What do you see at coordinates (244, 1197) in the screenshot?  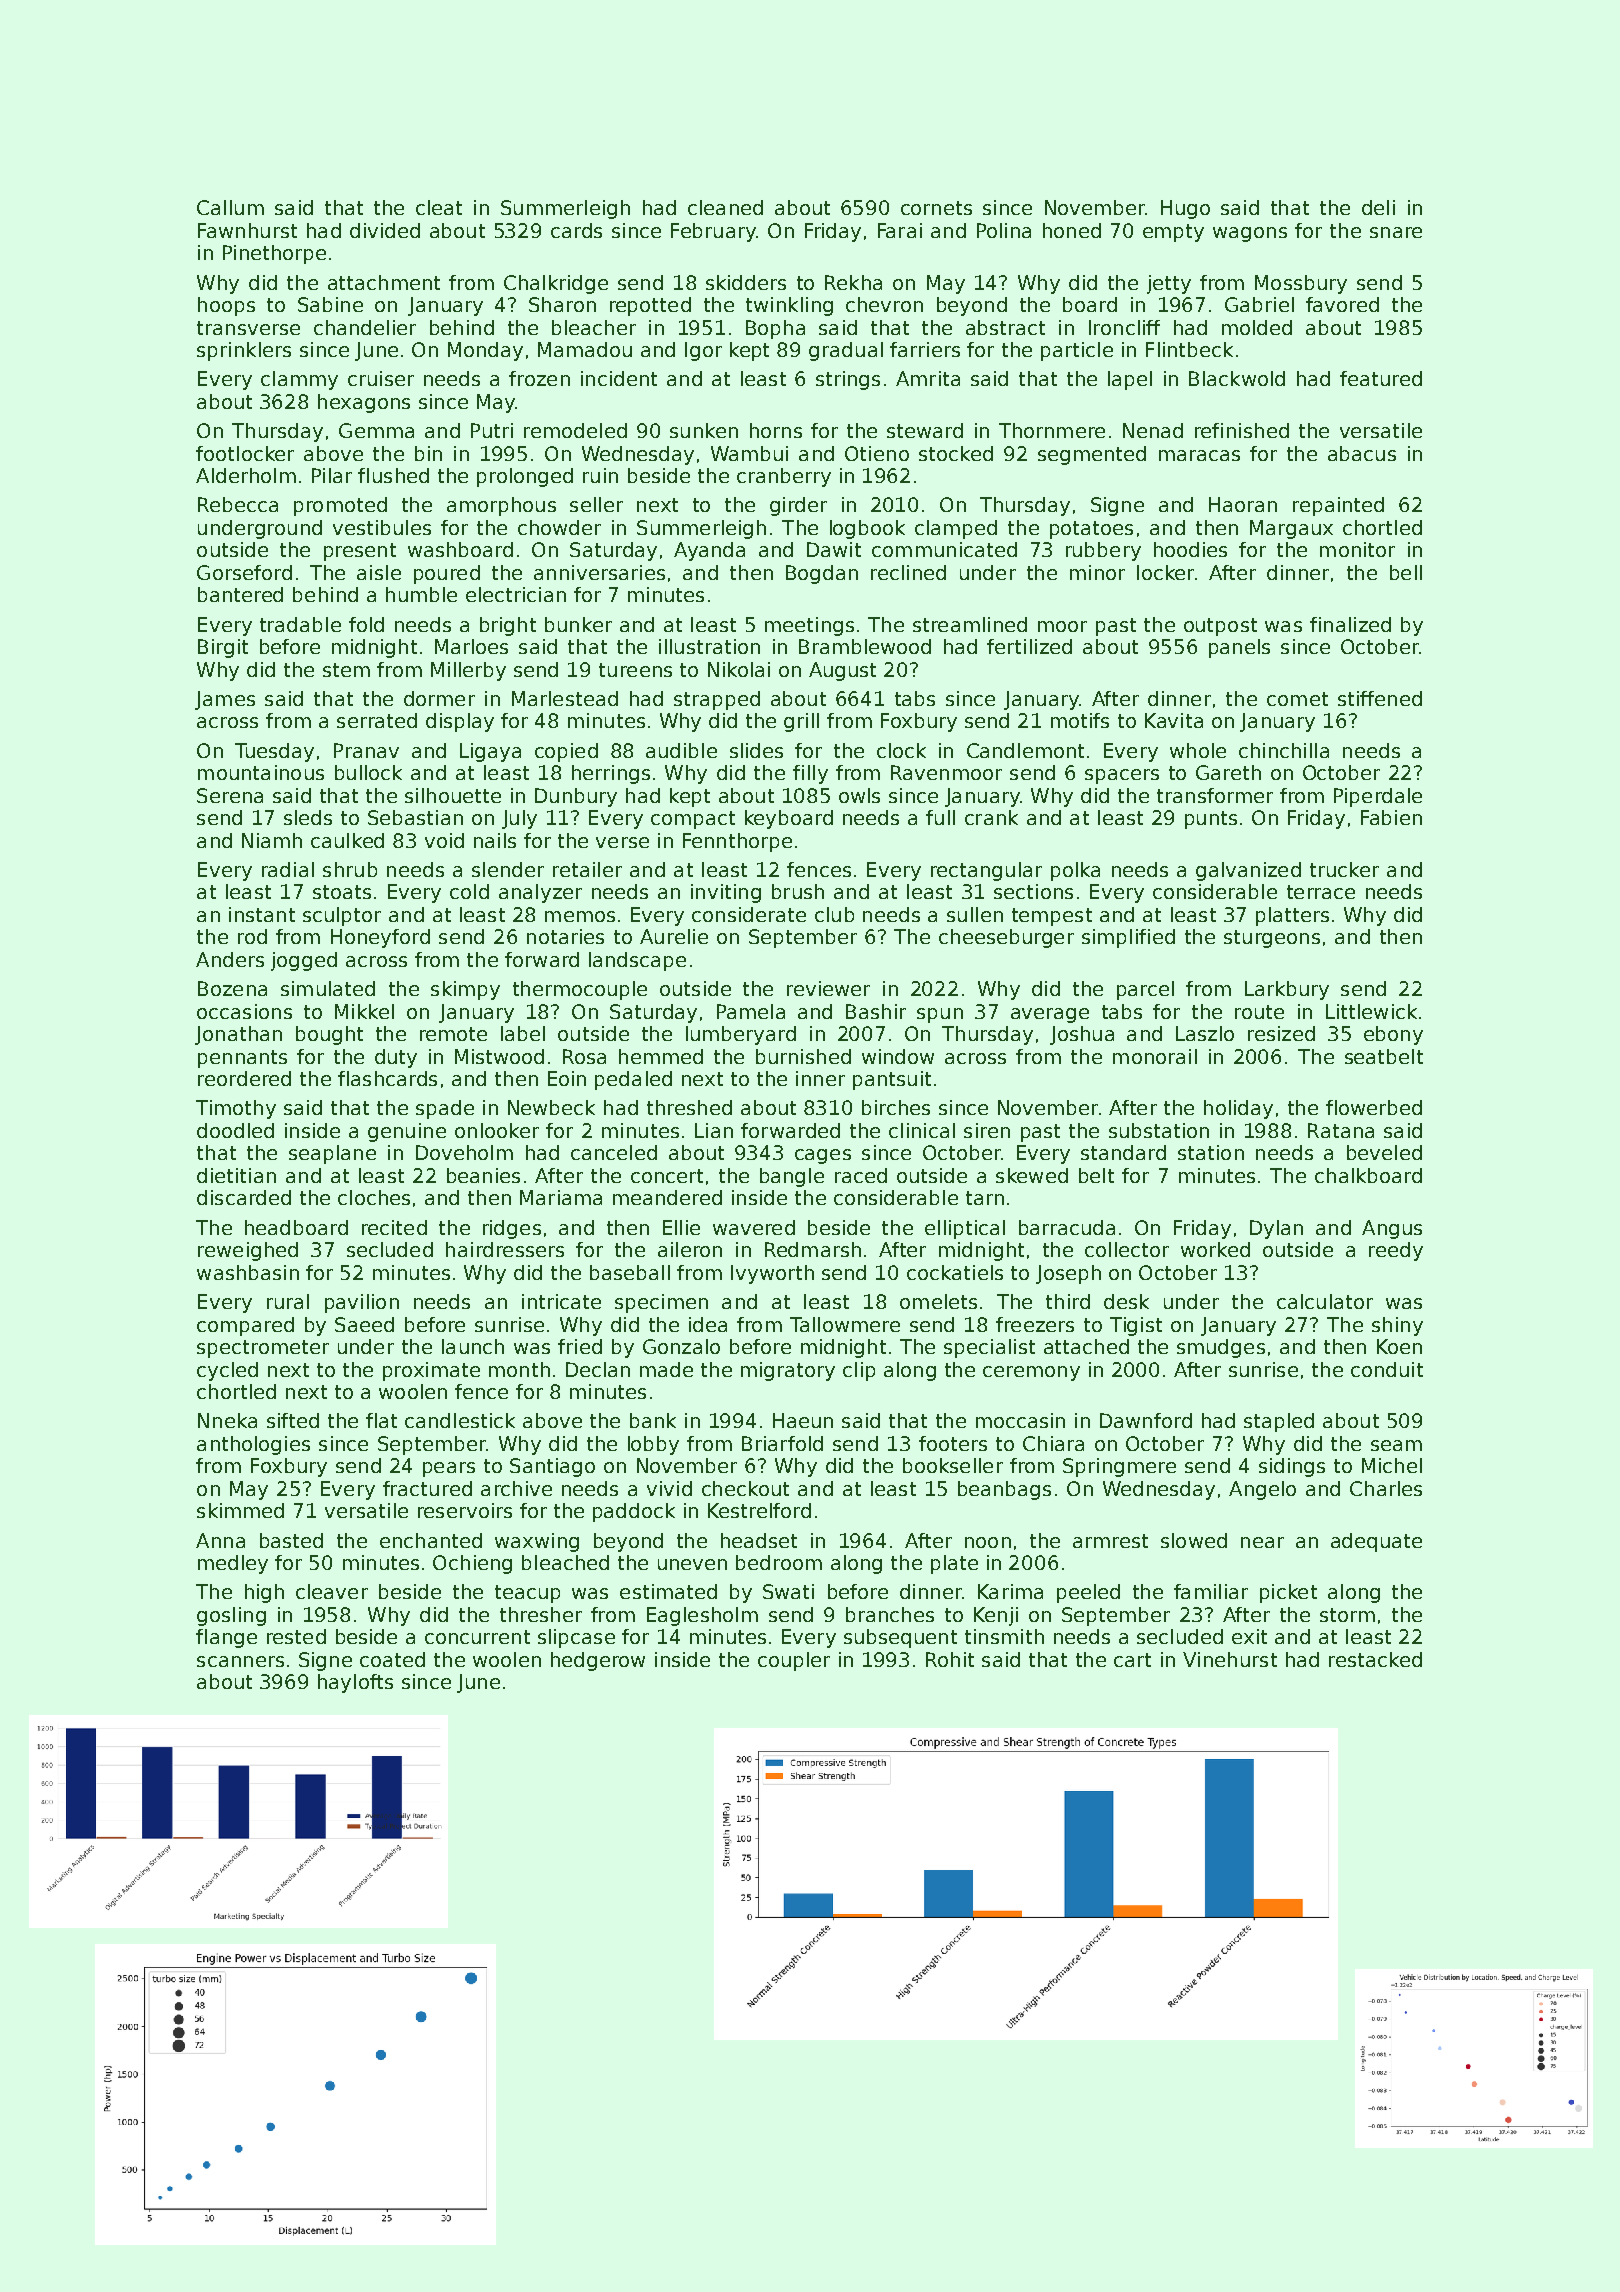 I see `discarded` at bounding box center [244, 1197].
